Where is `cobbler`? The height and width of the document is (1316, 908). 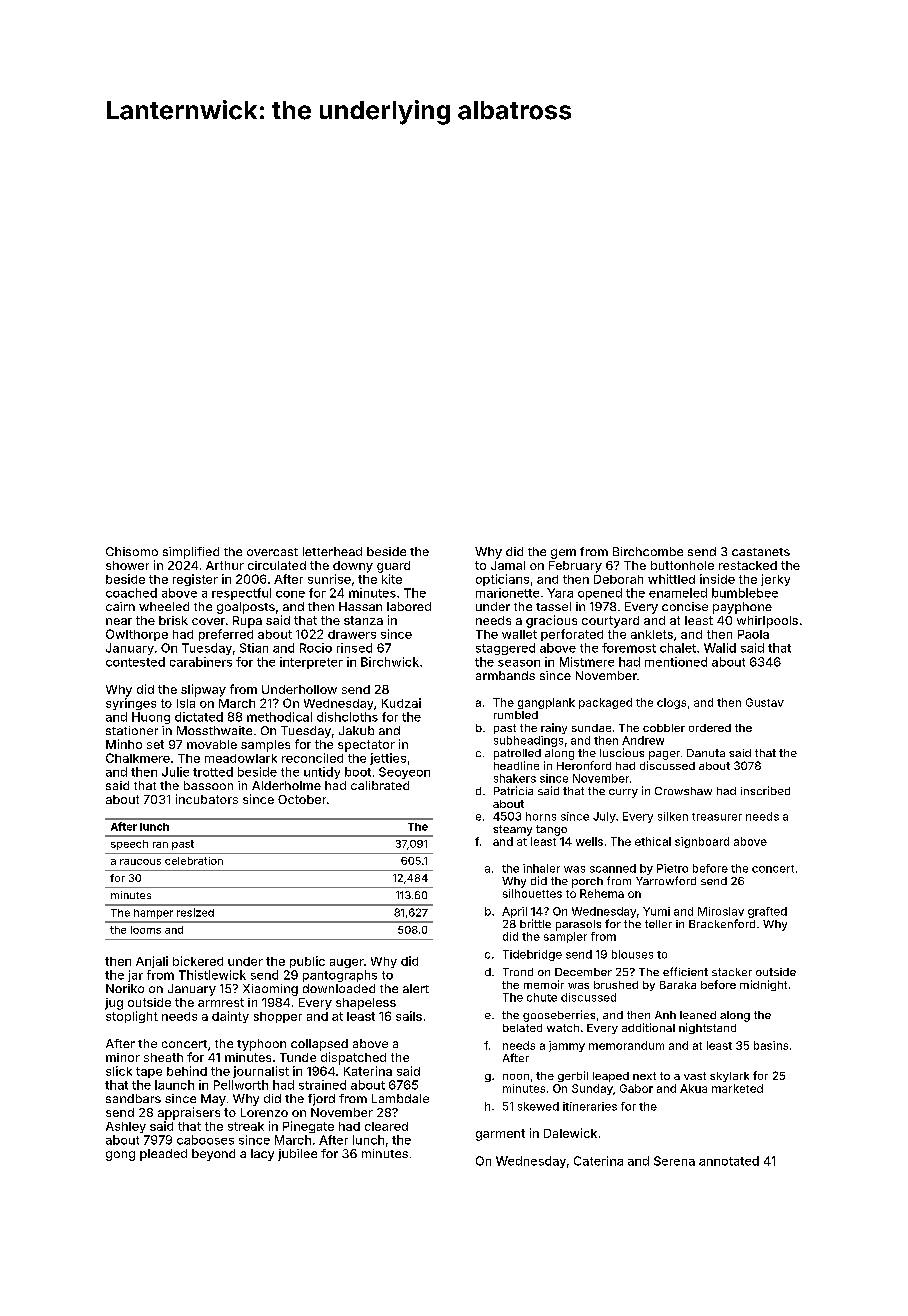
cobbler is located at coordinates (664, 728).
